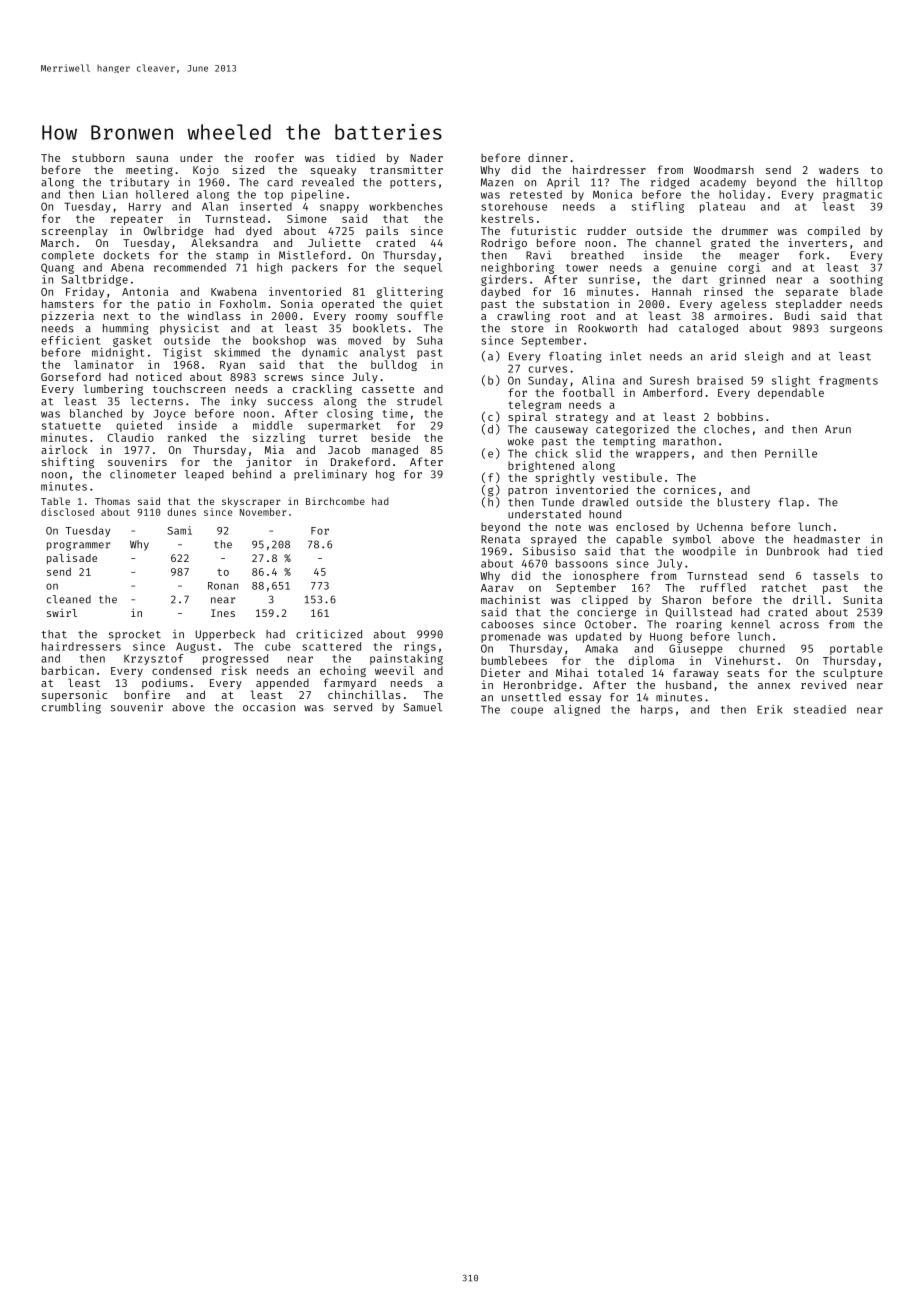 The image size is (924, 1308). What do you see at coordinates (325, 353) in the screenshot?
I see `dynamic` at bounding box center [325, 353].
